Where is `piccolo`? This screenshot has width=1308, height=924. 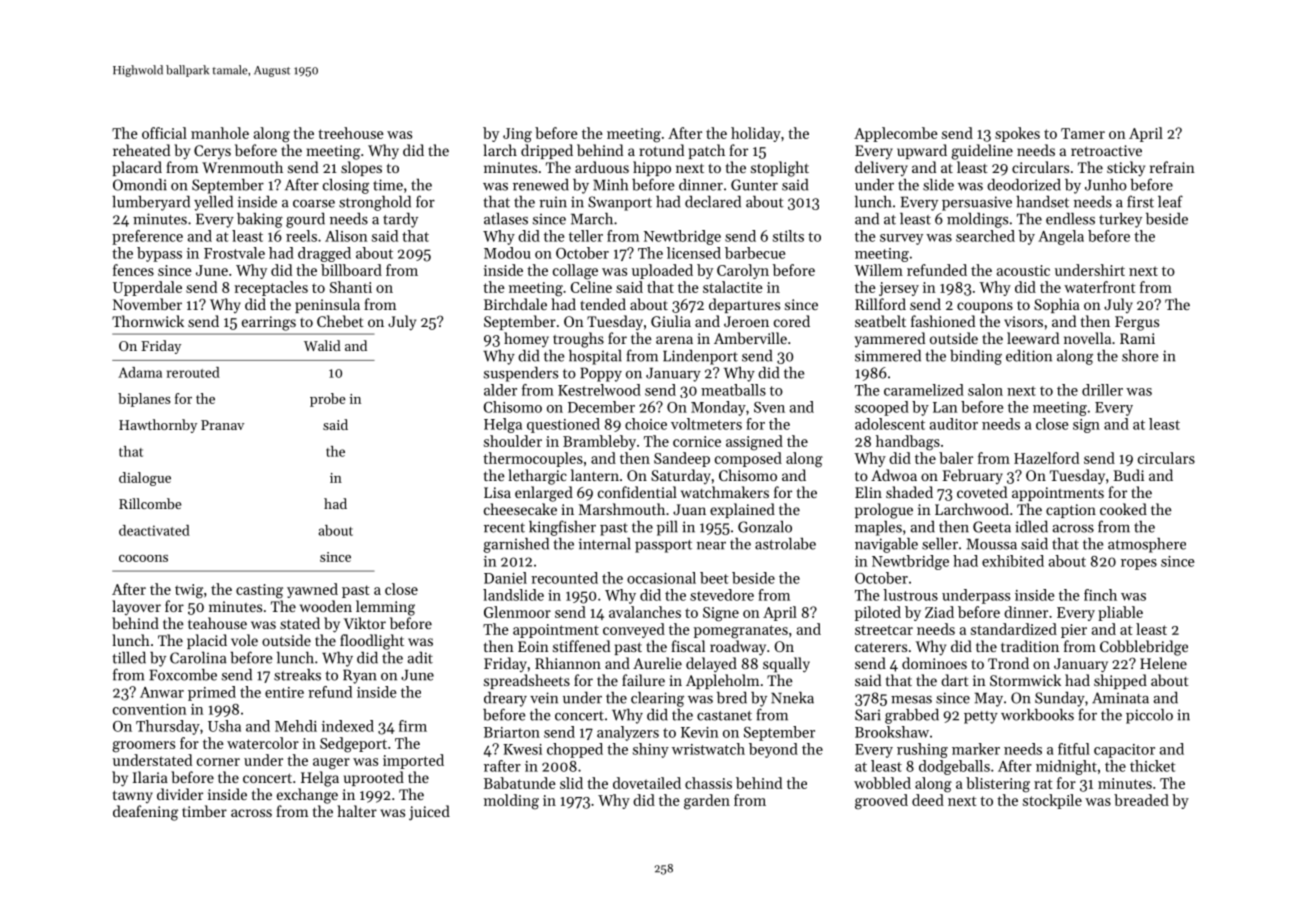 piccolo is located at coordinates (1149, 716).
